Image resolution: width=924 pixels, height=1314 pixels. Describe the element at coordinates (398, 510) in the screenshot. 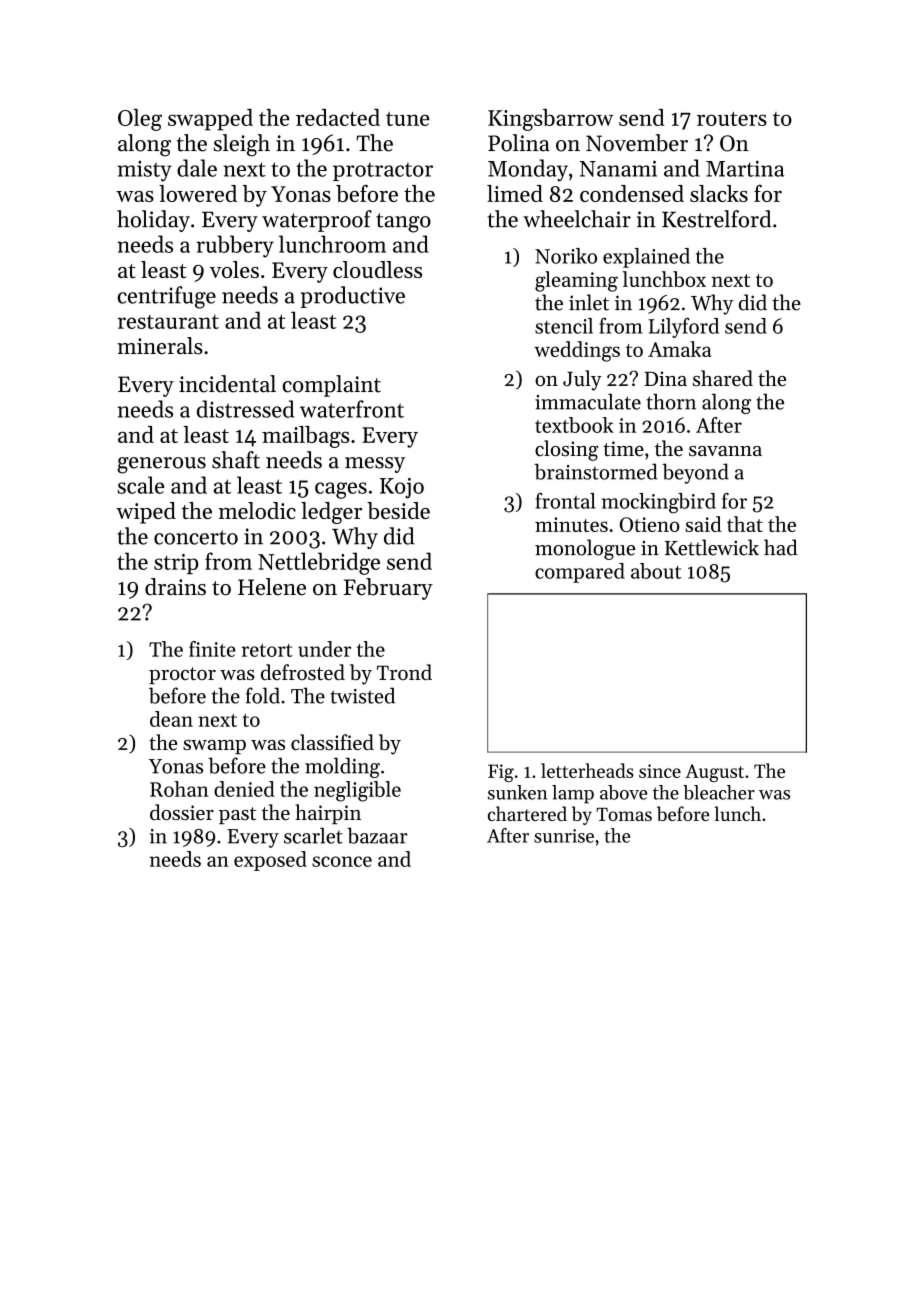

I see `beside` at that location.
